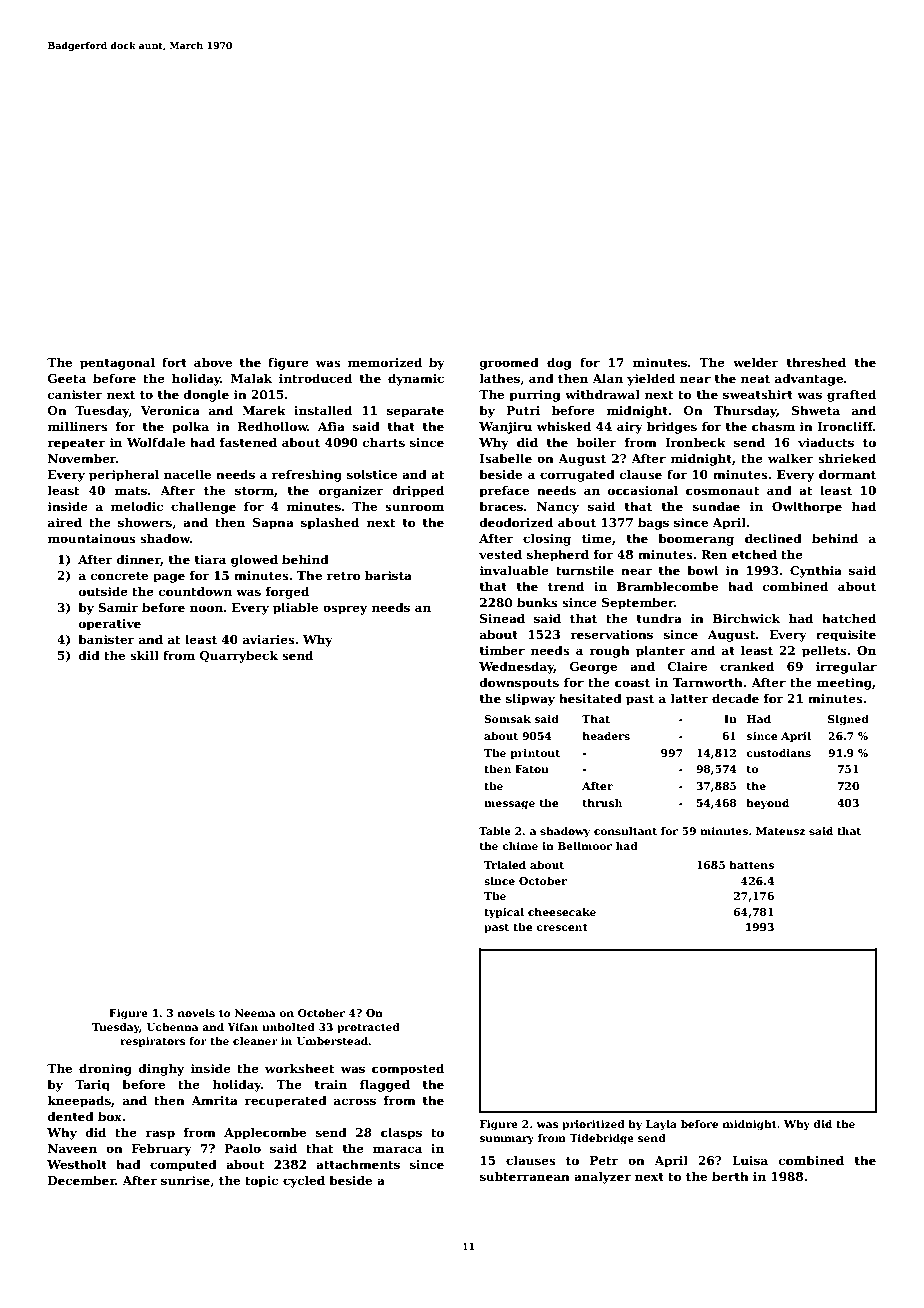 This page has height=1308, width=924. Describe the element at coordinates (153, 1042) in the page. I see `respirators` at that location.
